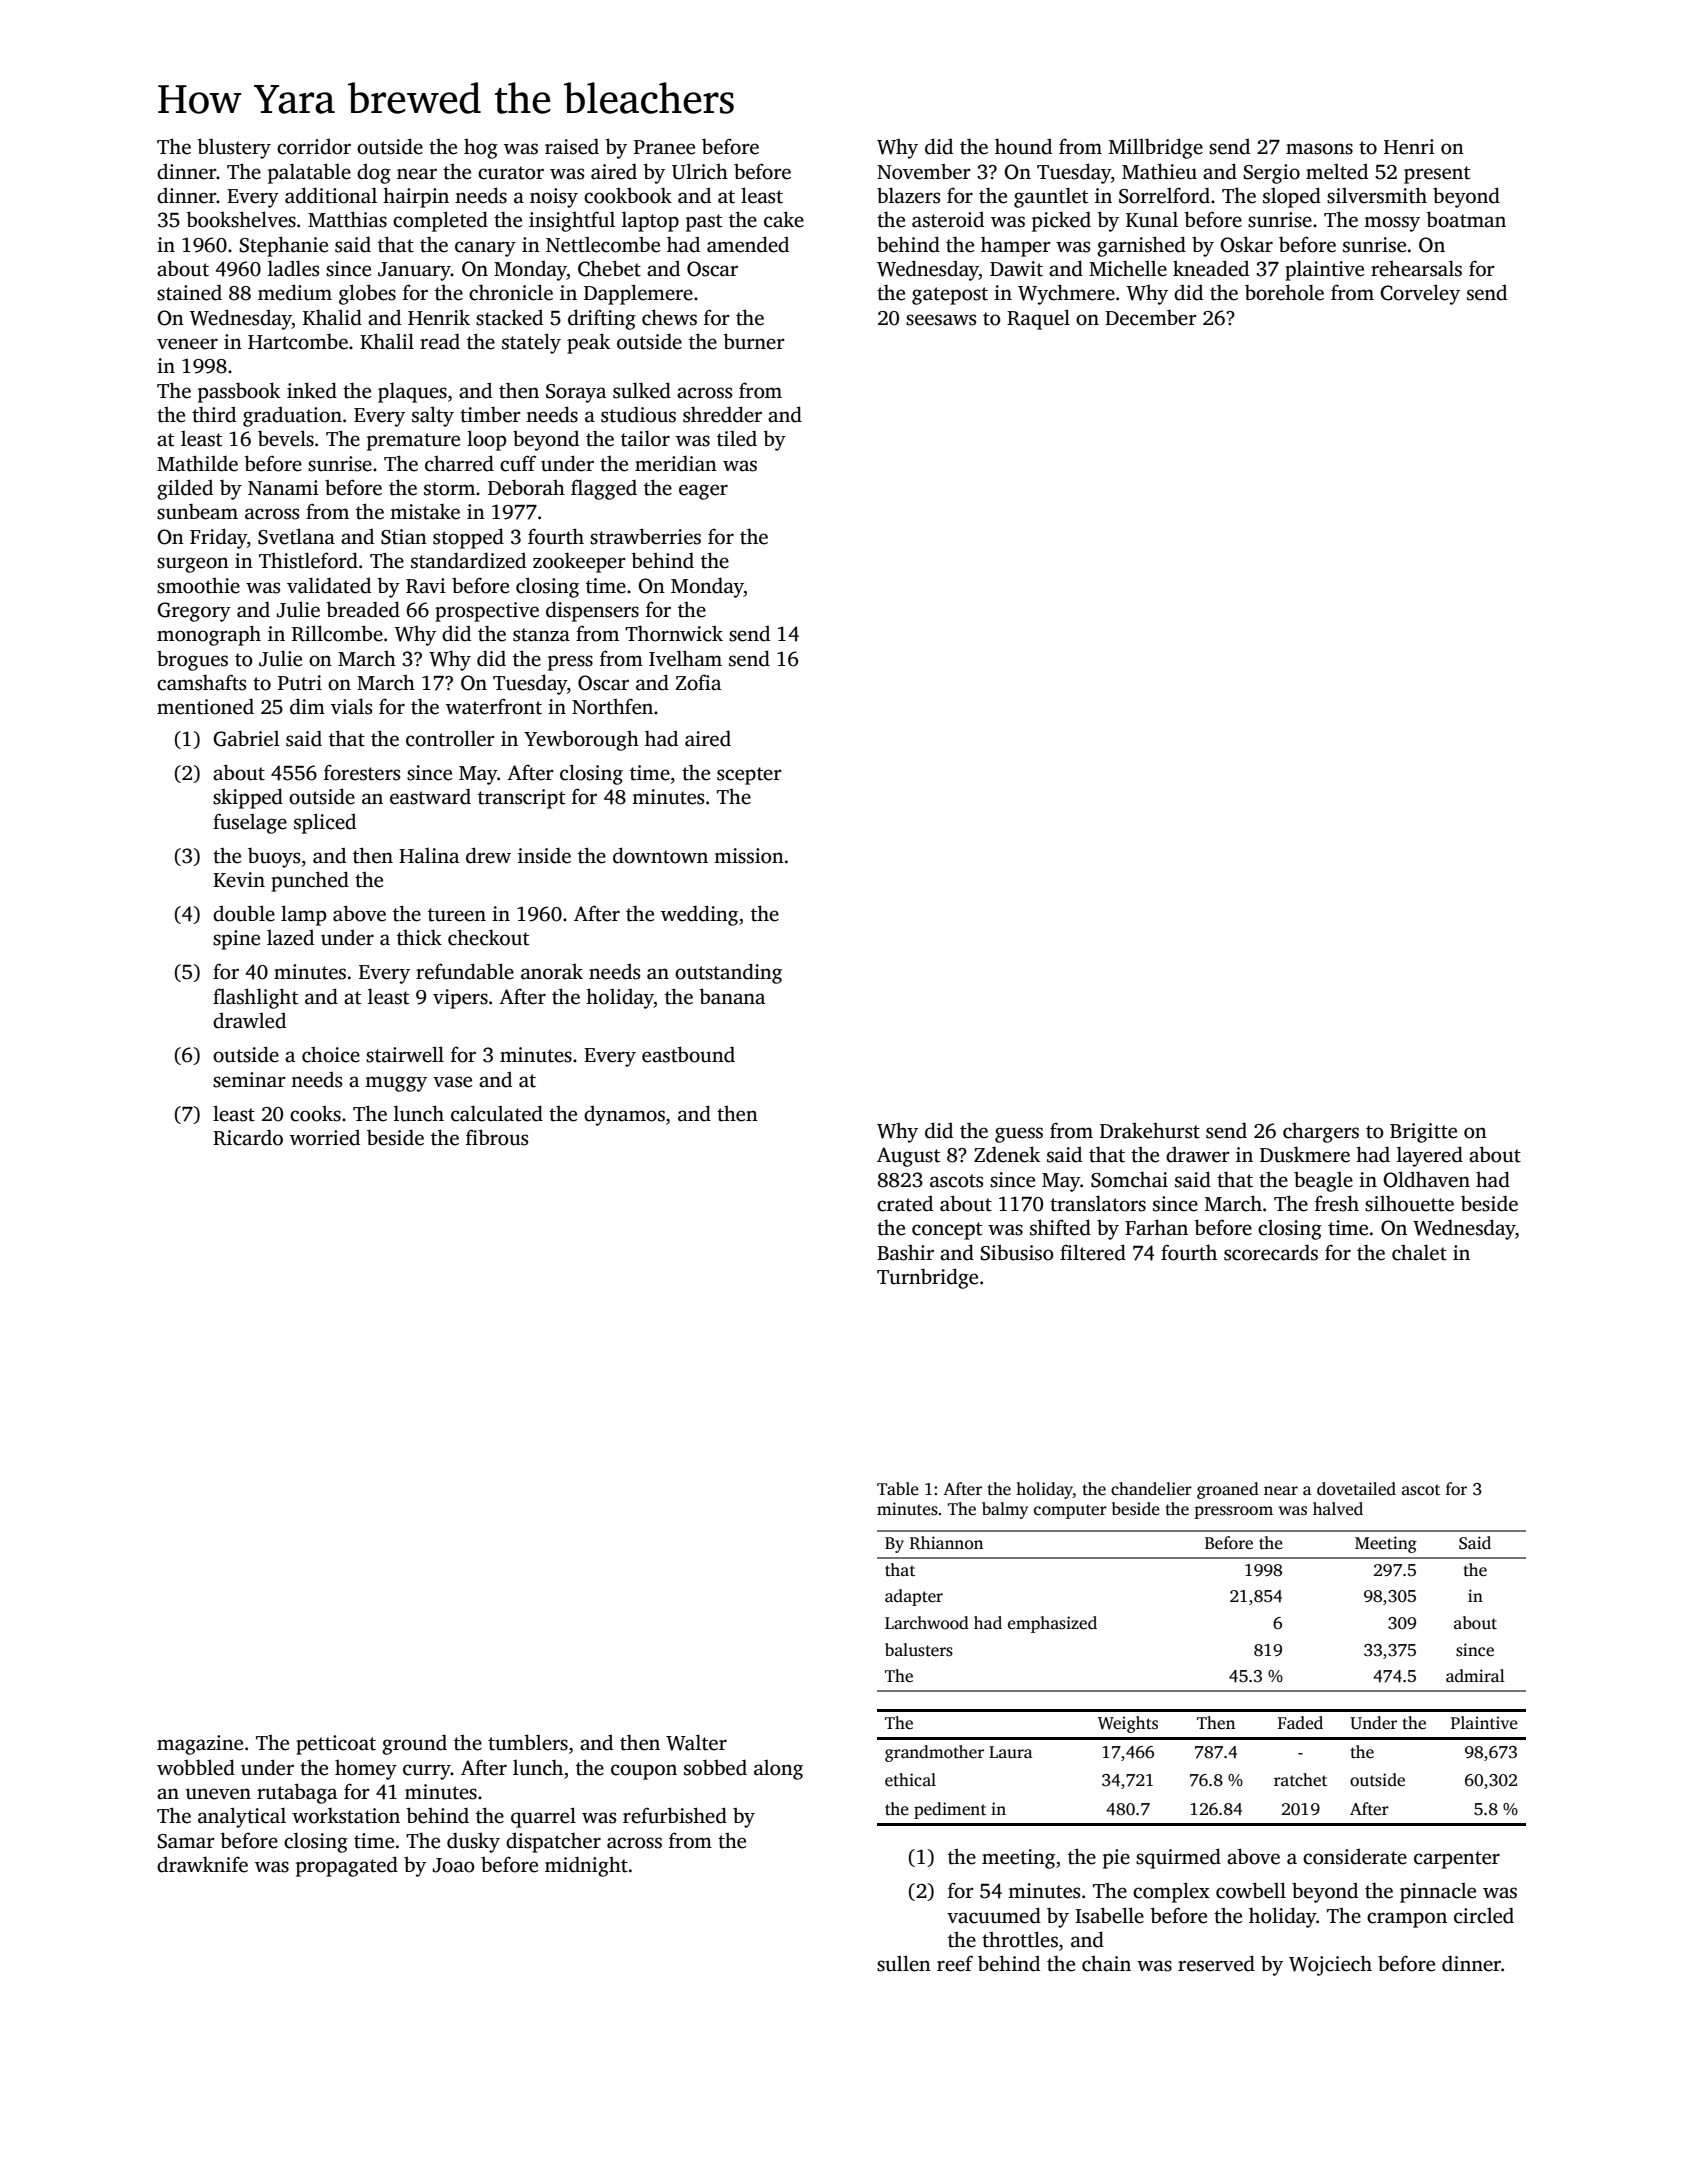 The height and width of the document is (2178, 1683). I want to click on rutabaga, so click(297, 1793).
